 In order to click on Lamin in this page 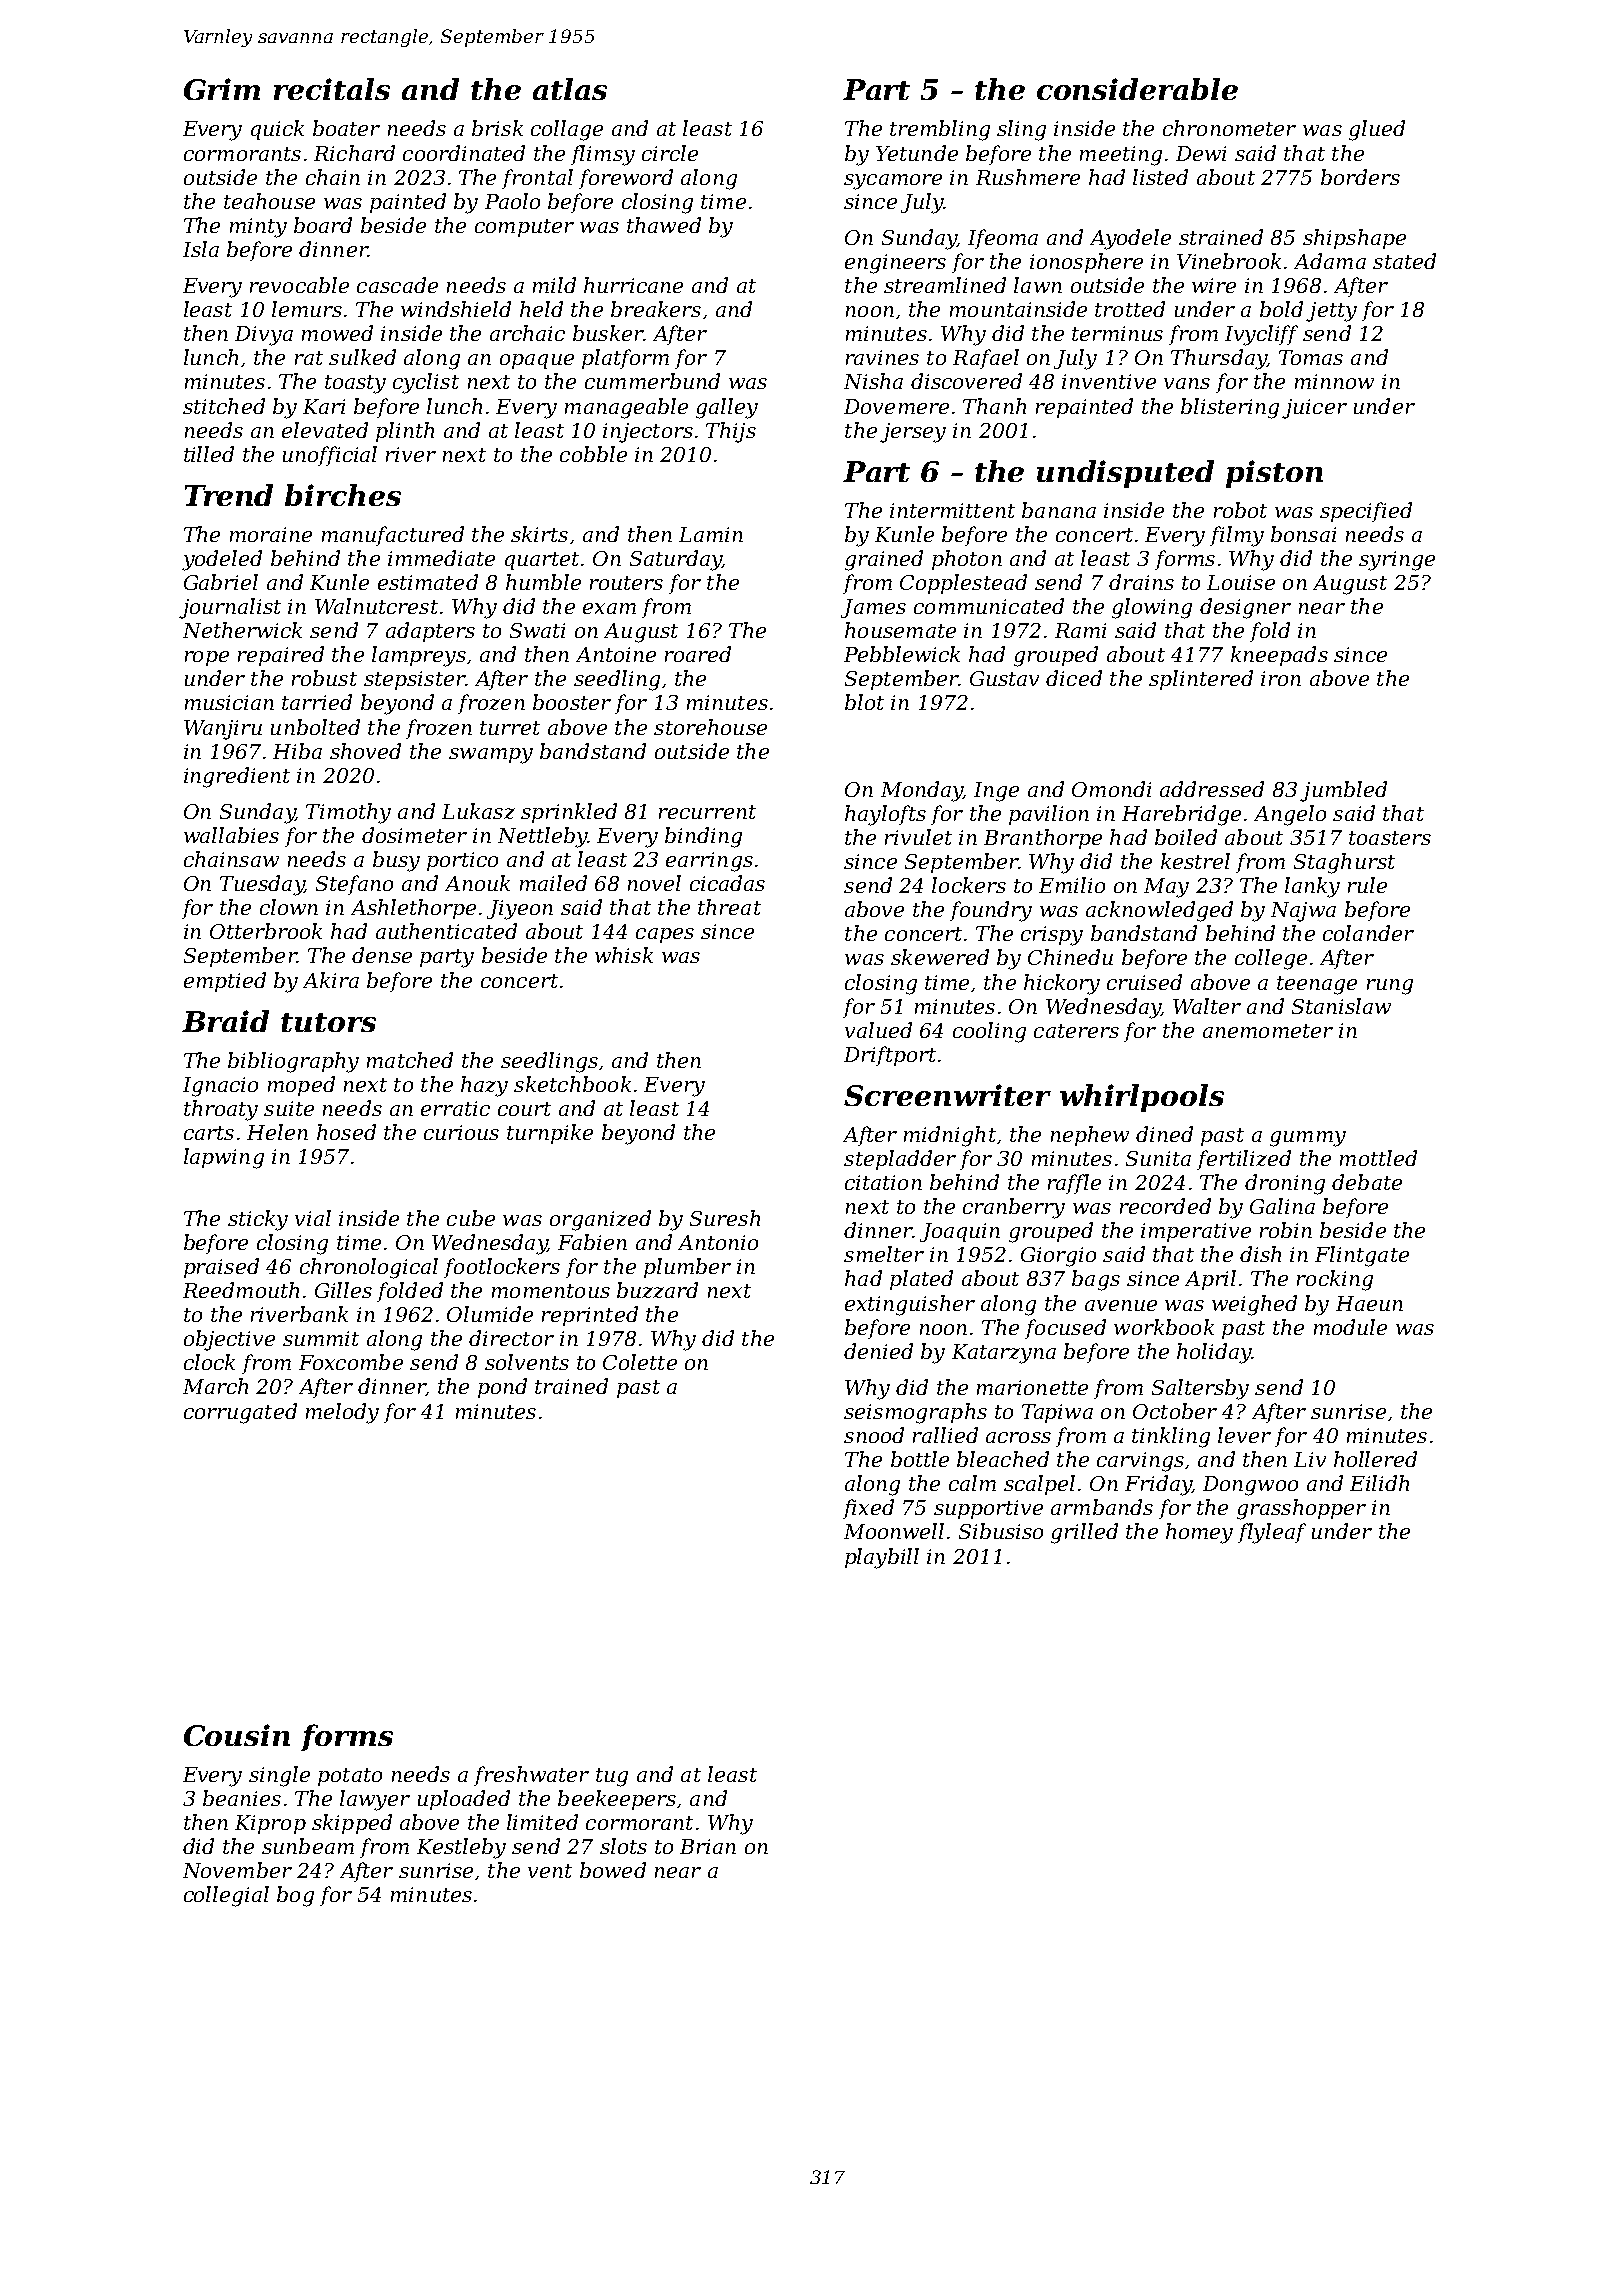, I will do `click(711, 534)`.
